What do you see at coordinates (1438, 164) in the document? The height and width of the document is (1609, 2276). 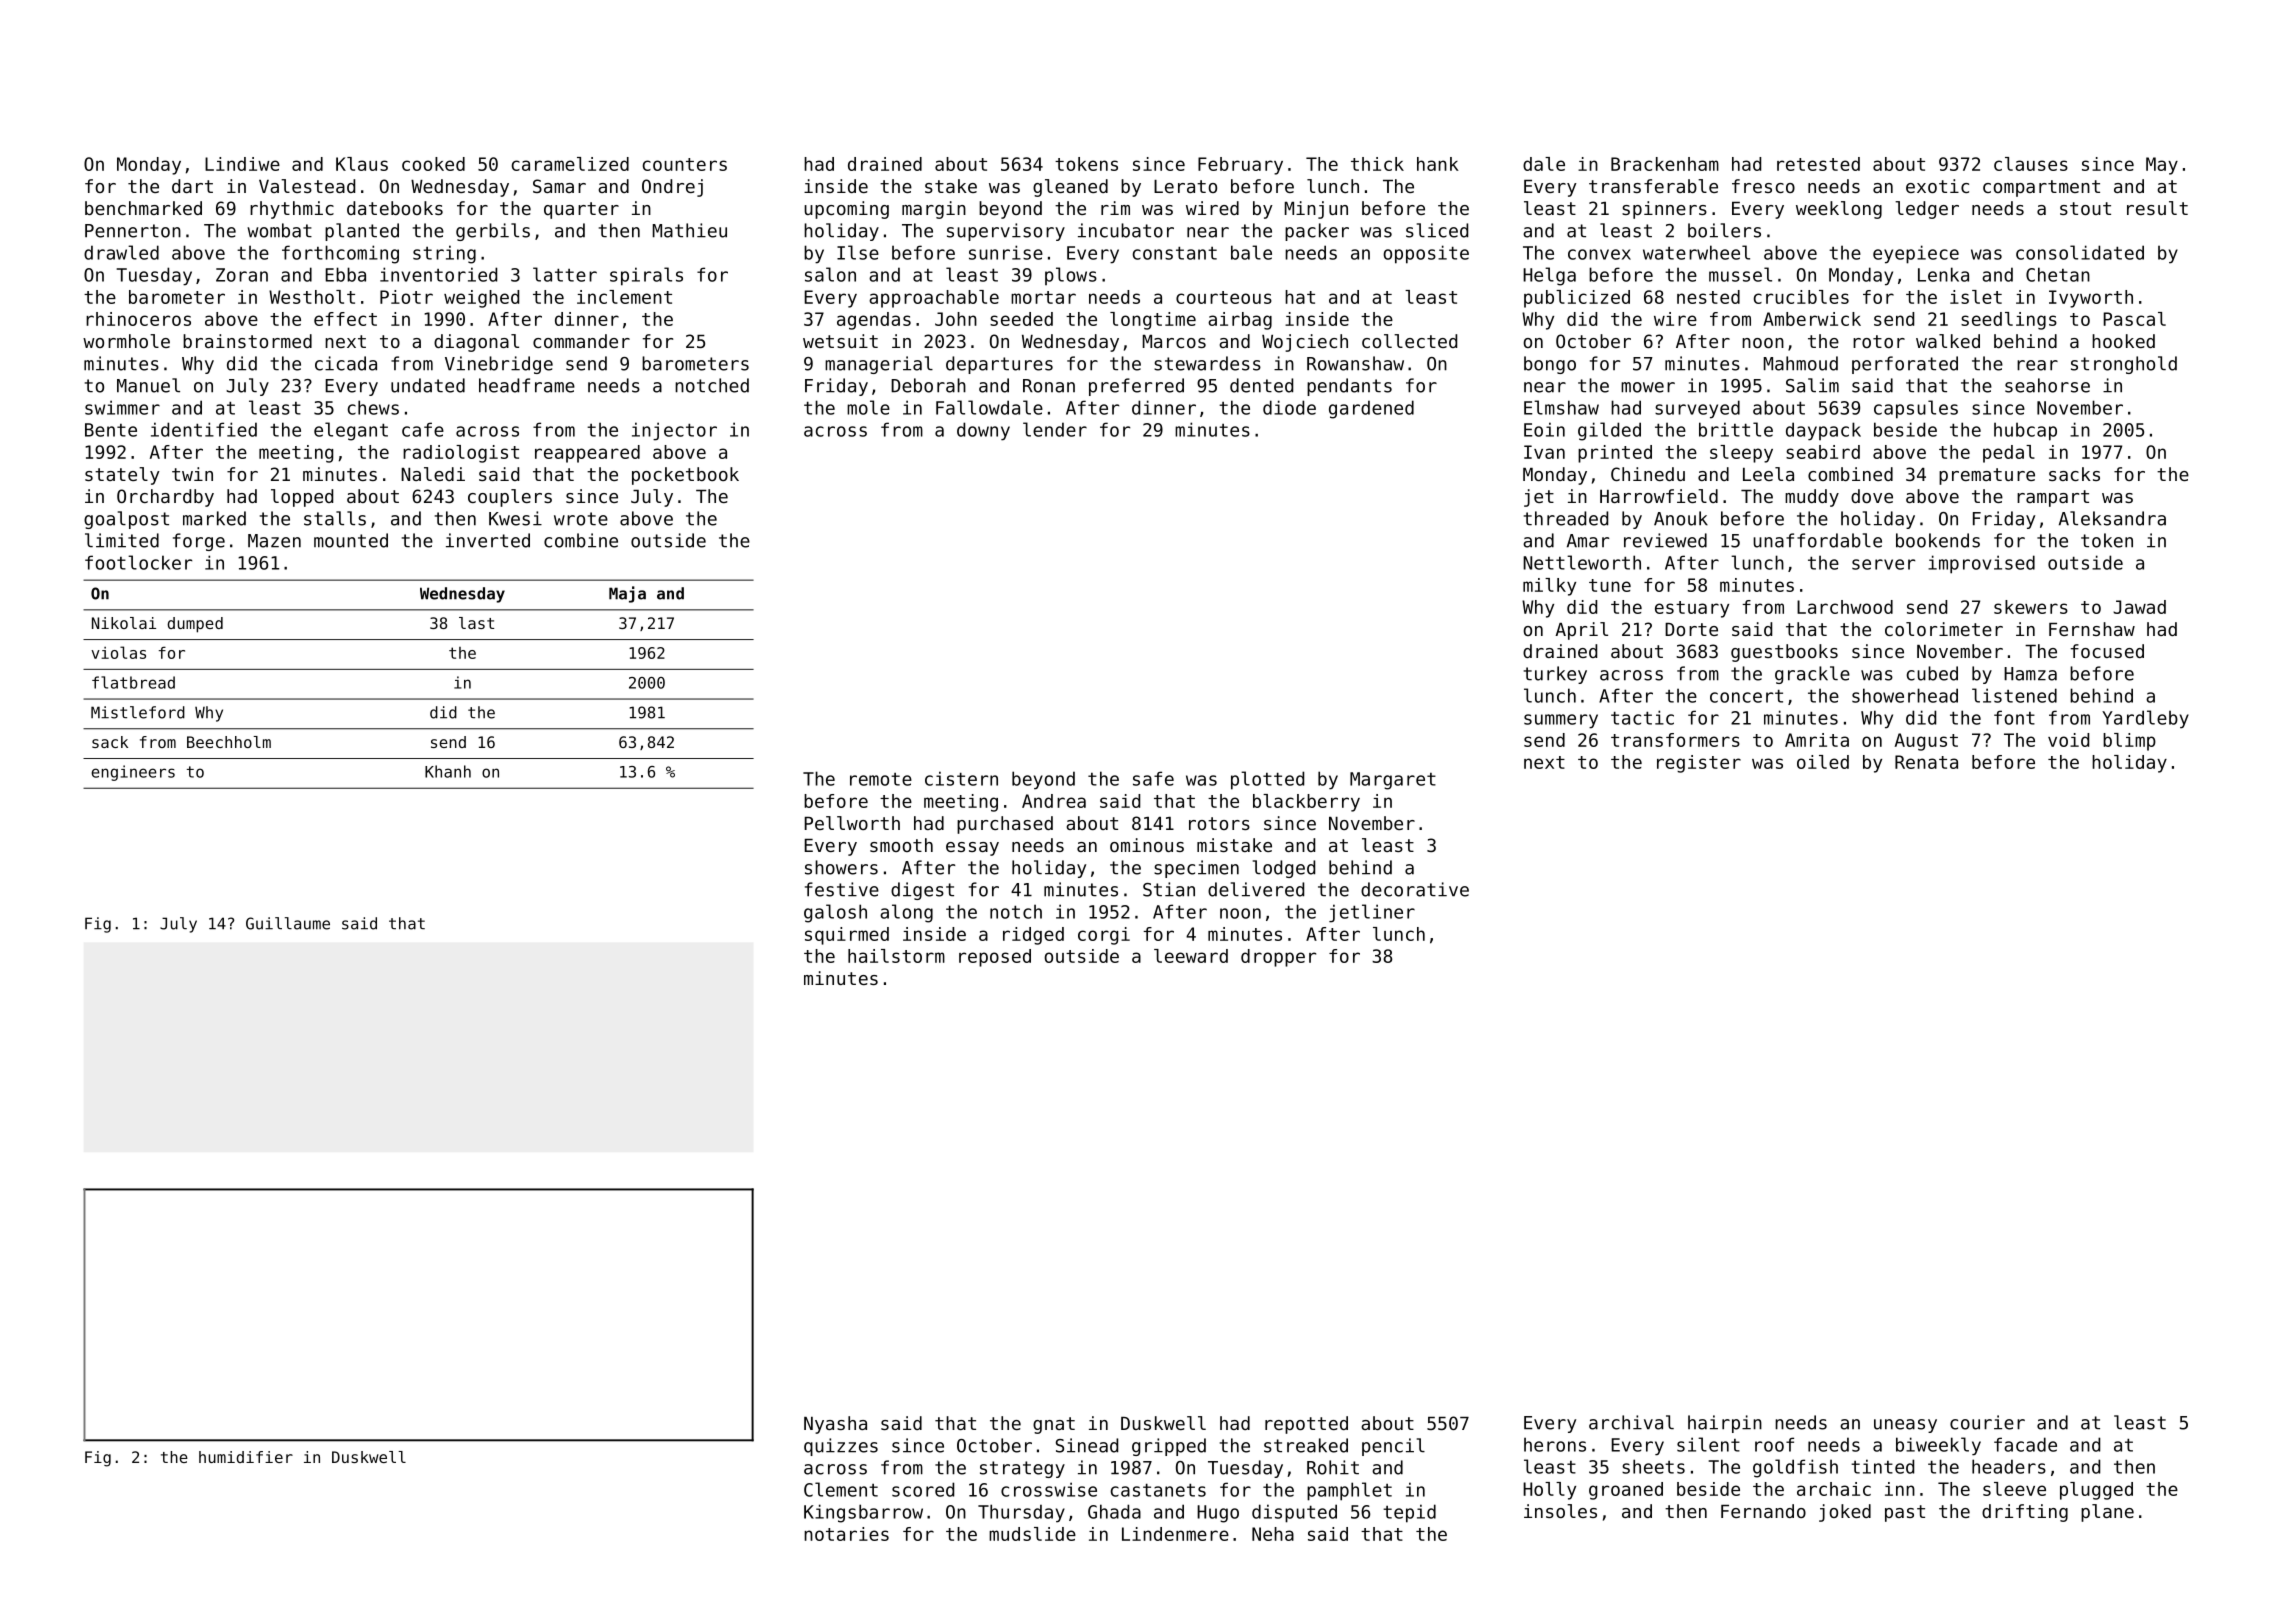 I see `hank` at bounding box center [1438, 164].
